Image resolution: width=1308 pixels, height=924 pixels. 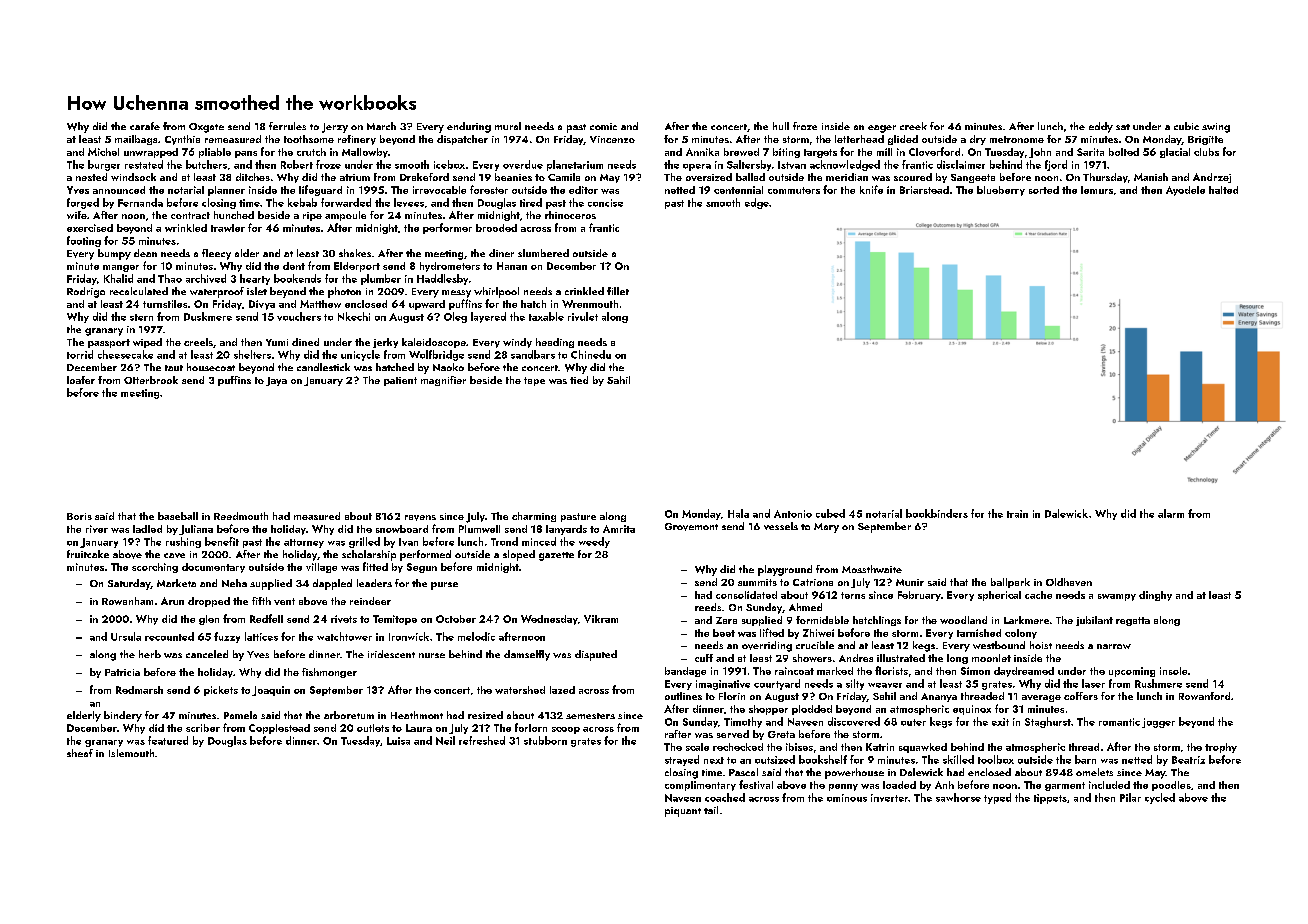 I want to click on concise, so click(x=605, y=203).
